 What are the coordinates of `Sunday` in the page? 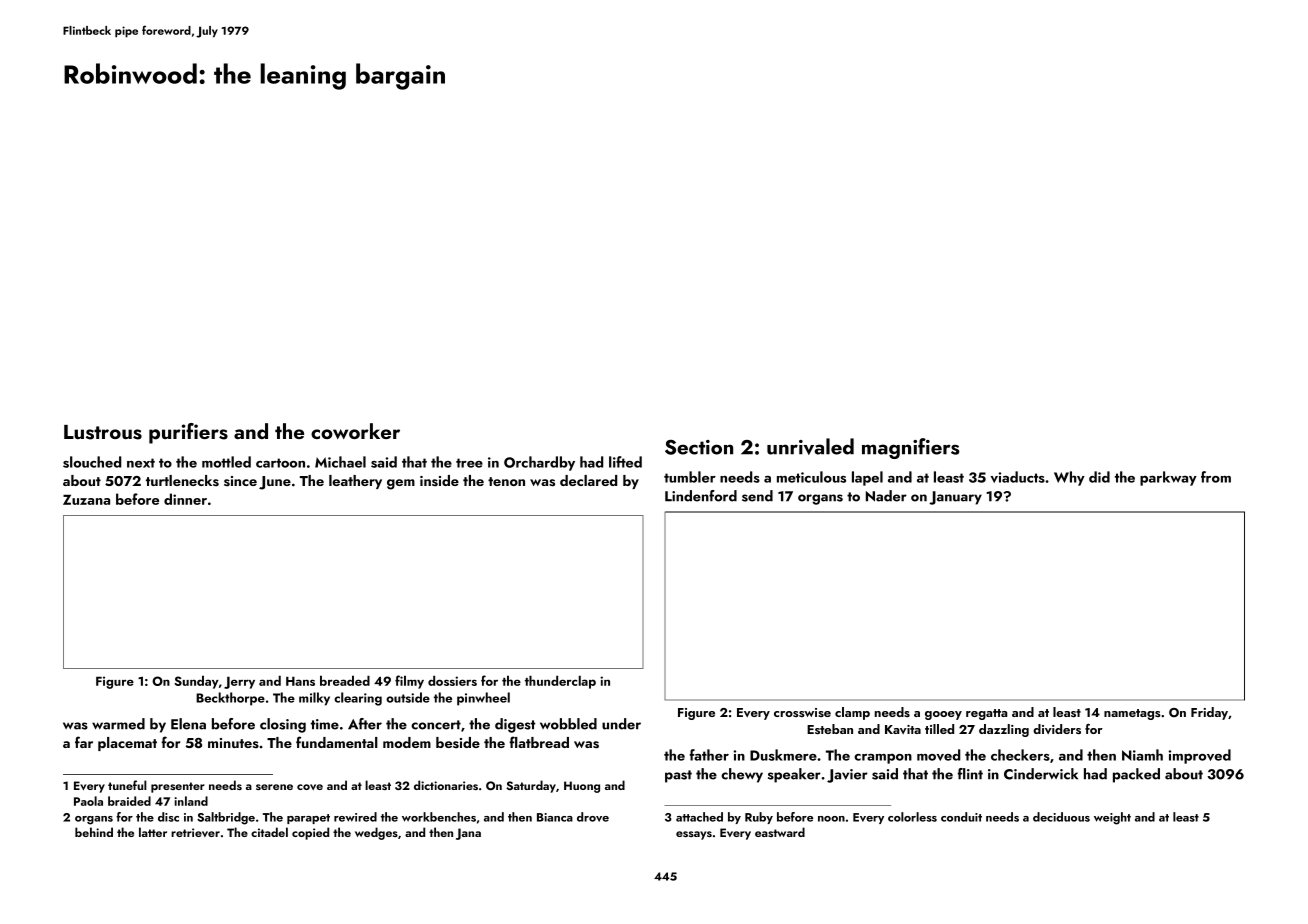 It's located at (196, 682).
